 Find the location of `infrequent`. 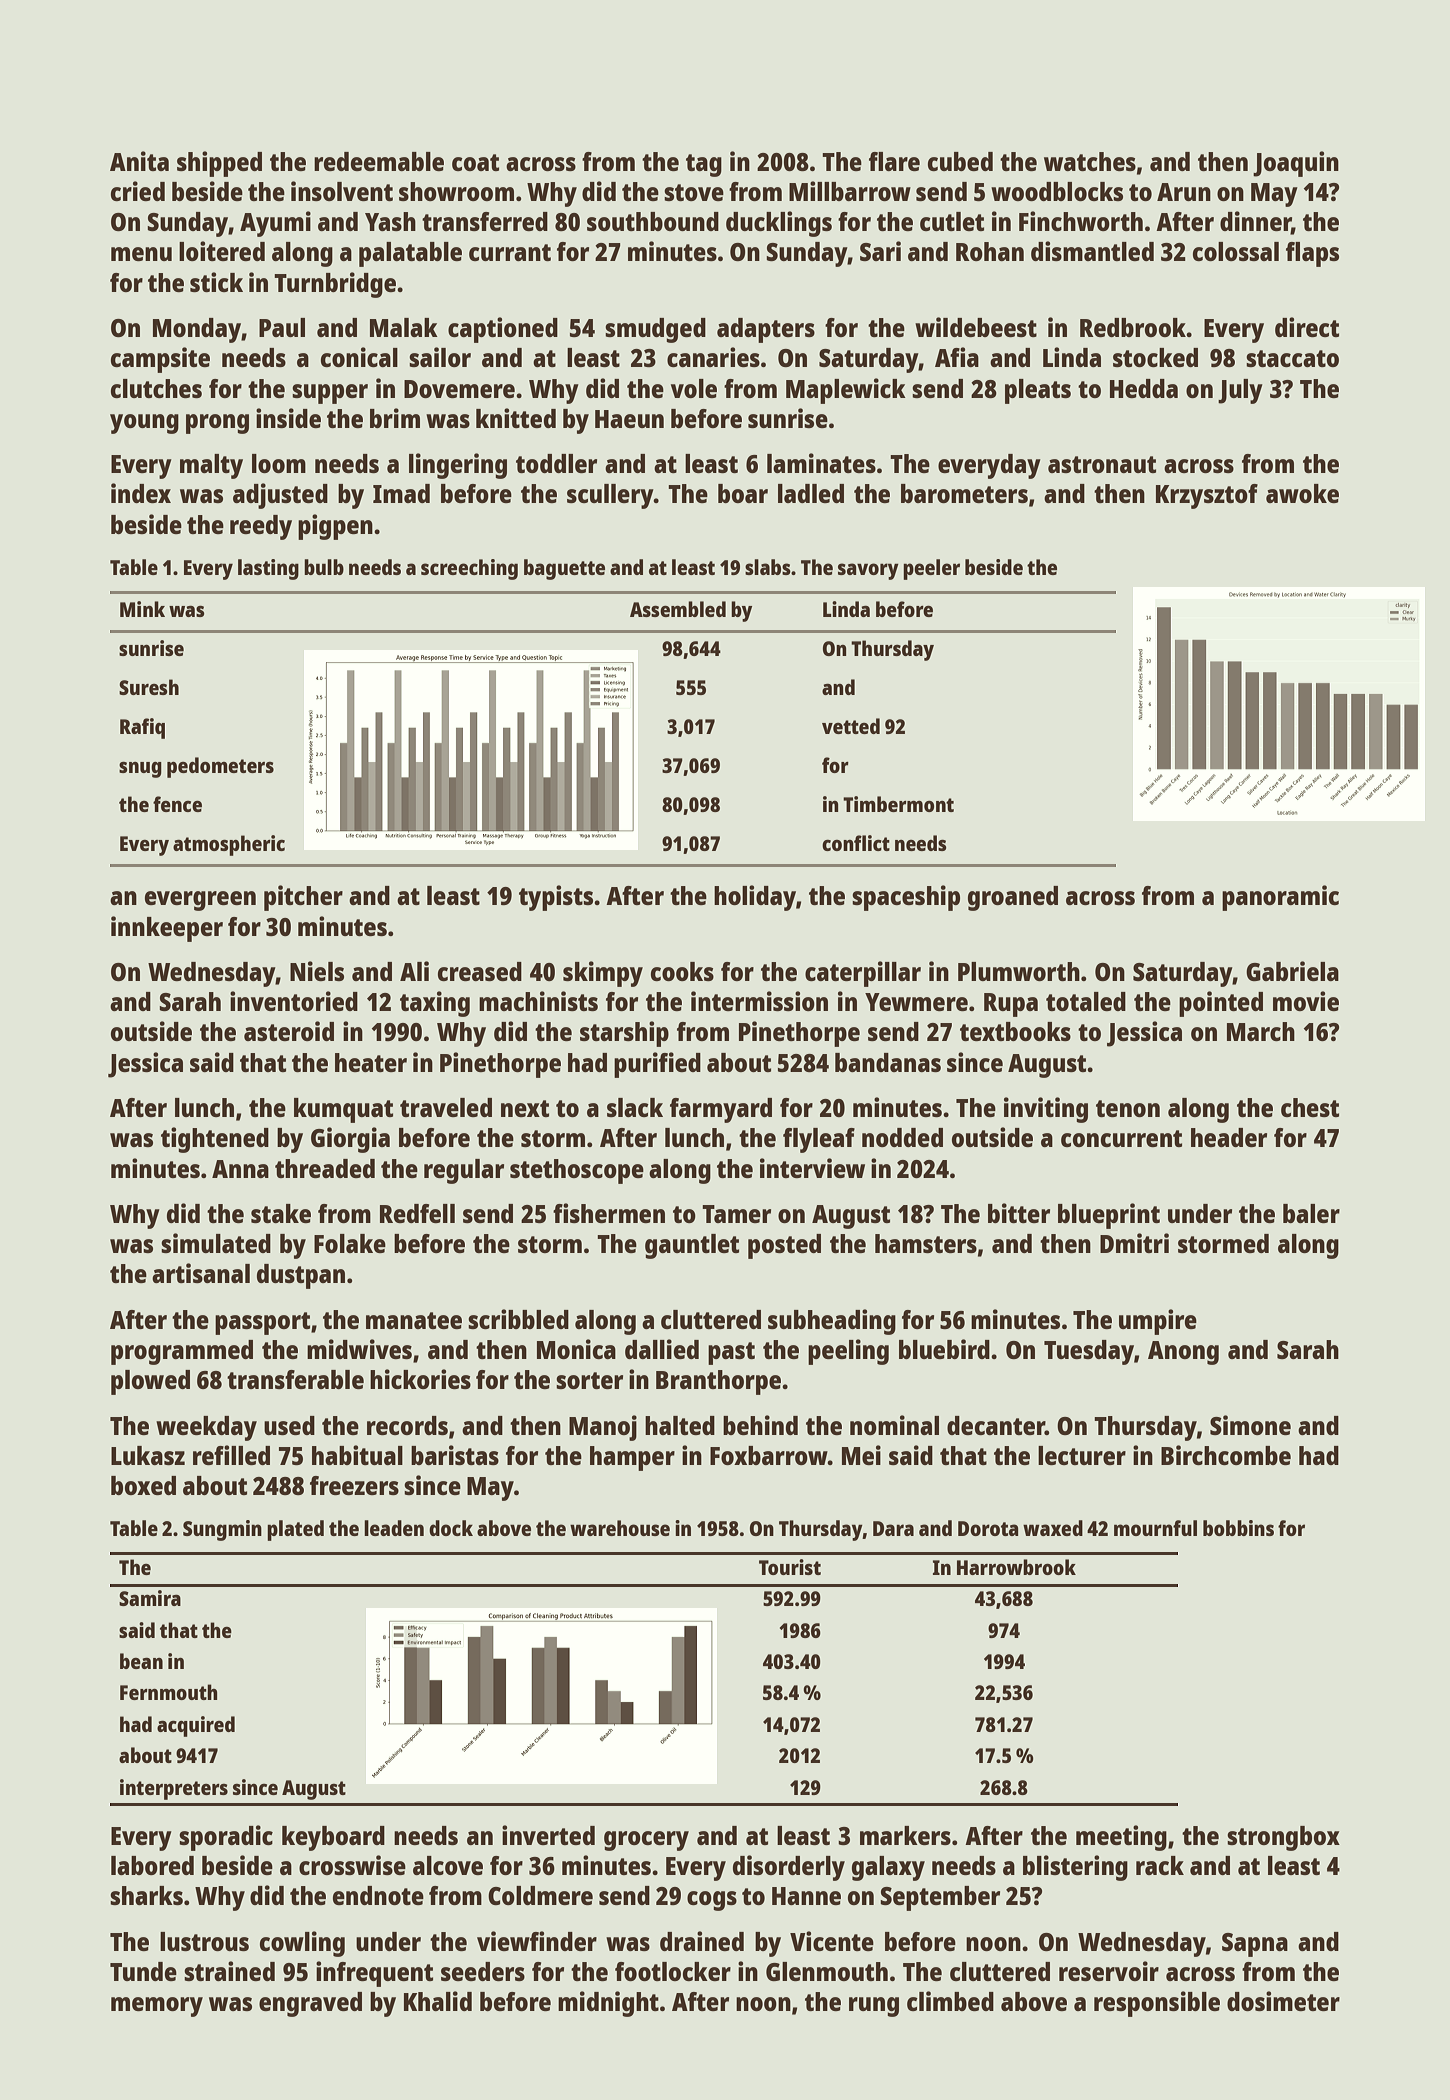

infrequent is located at coordinates (374, 1974).
